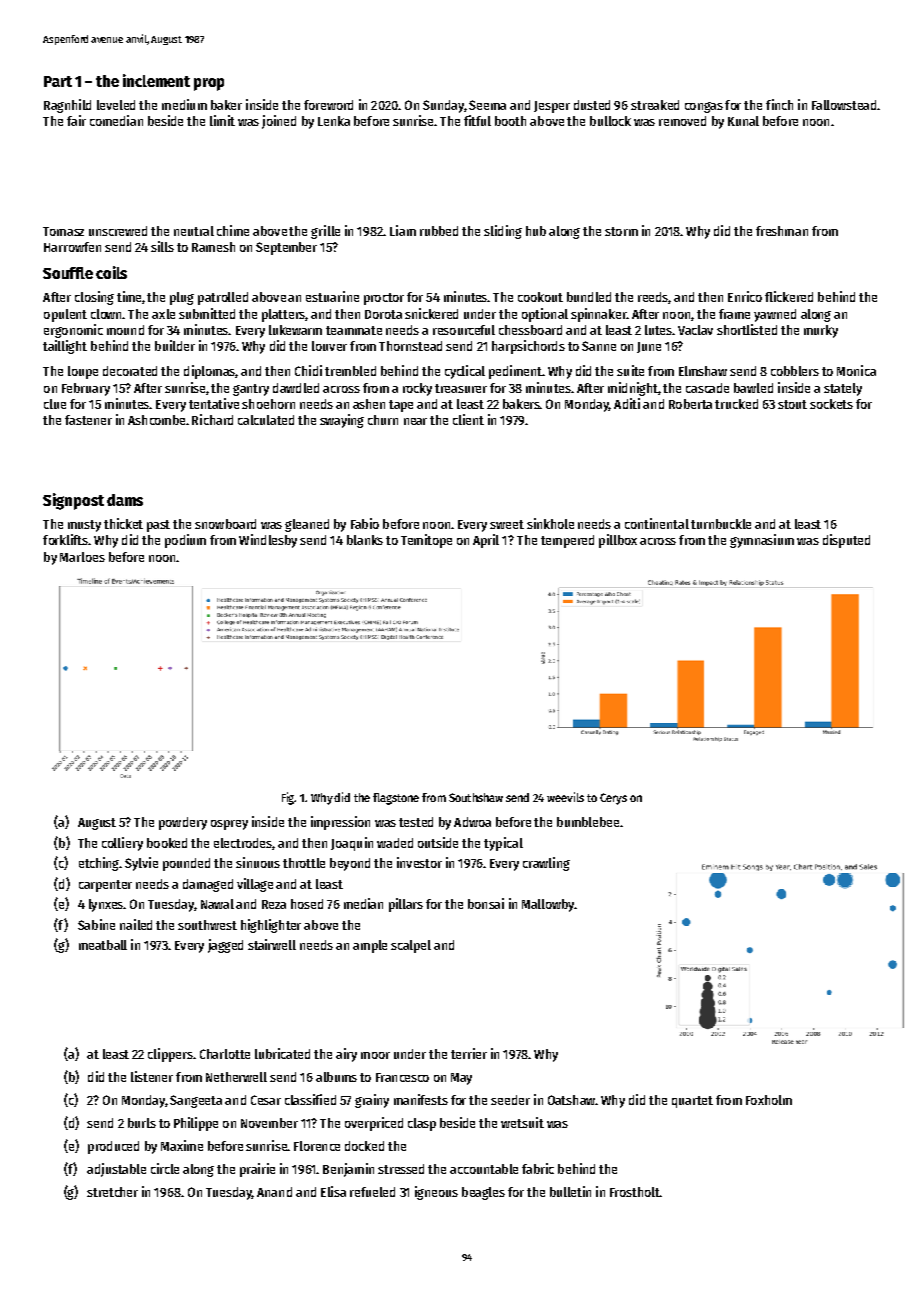  What do you see at coordinates (655, 105) in the document?
I see `streaked` at bounding box center [655, 105].
